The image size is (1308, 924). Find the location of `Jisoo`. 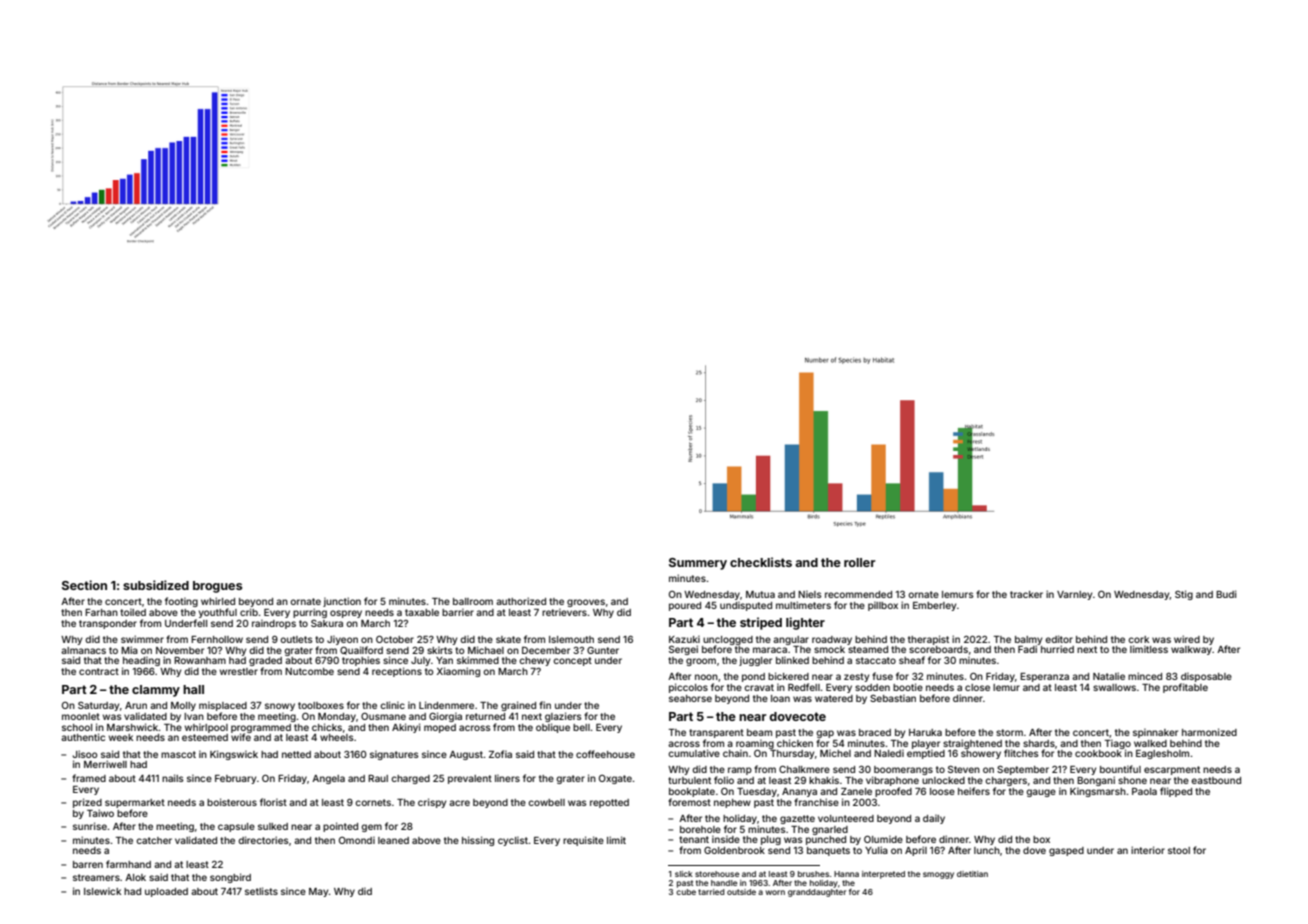

Jisoo is located at coordinates (85, 754).
